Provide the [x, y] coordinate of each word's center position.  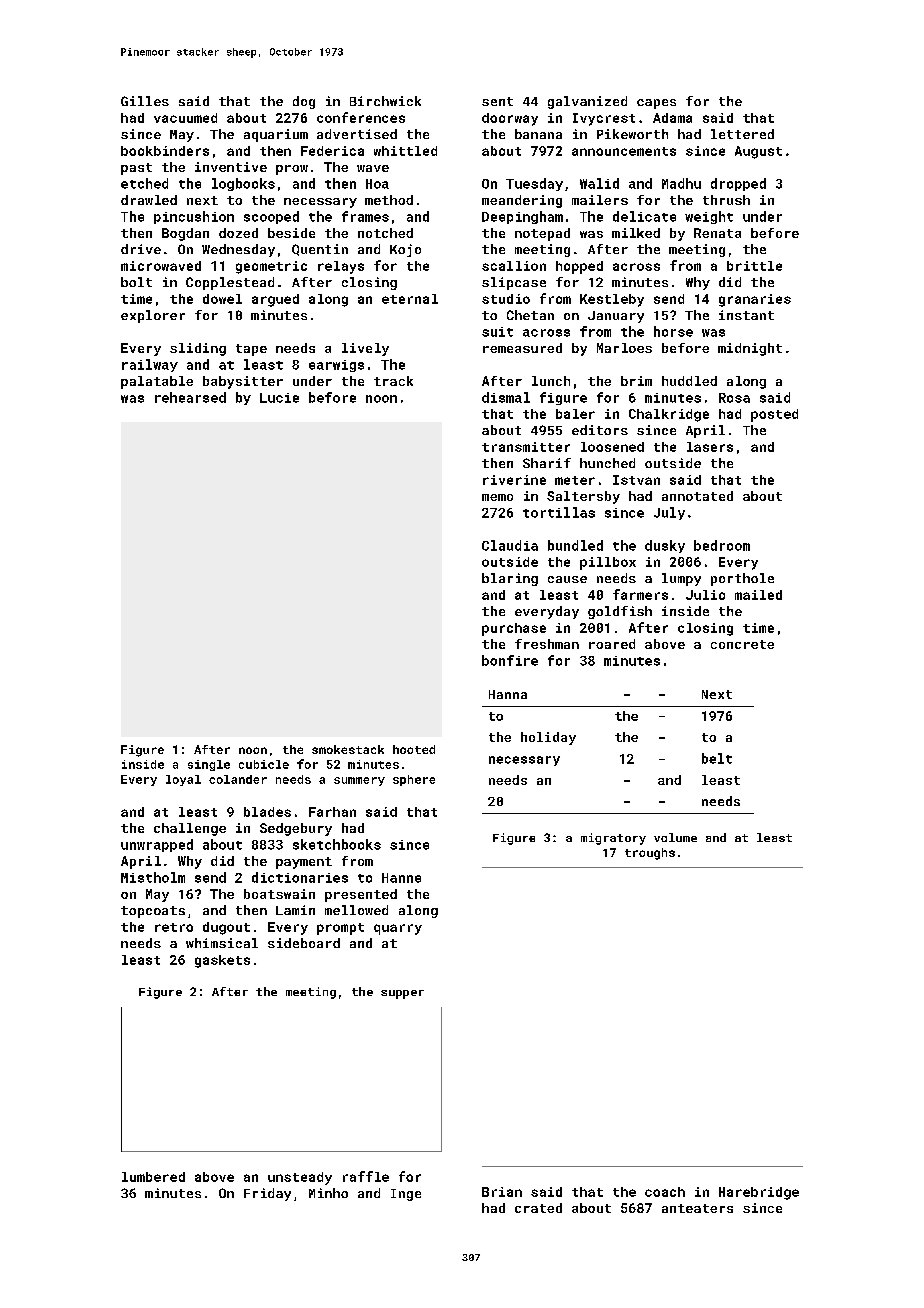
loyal [183, 780]
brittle [754, 266]
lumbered [153, 1177]
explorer [153, 316]
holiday [548, 738]
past [136, 169]
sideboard [304, 943]
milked [636, 233]
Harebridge [759, 1193]
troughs [650, 854]
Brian [502, 1192]
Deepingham [522, 217]
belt [717, 758]
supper [402, 994]
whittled [405, 151]
